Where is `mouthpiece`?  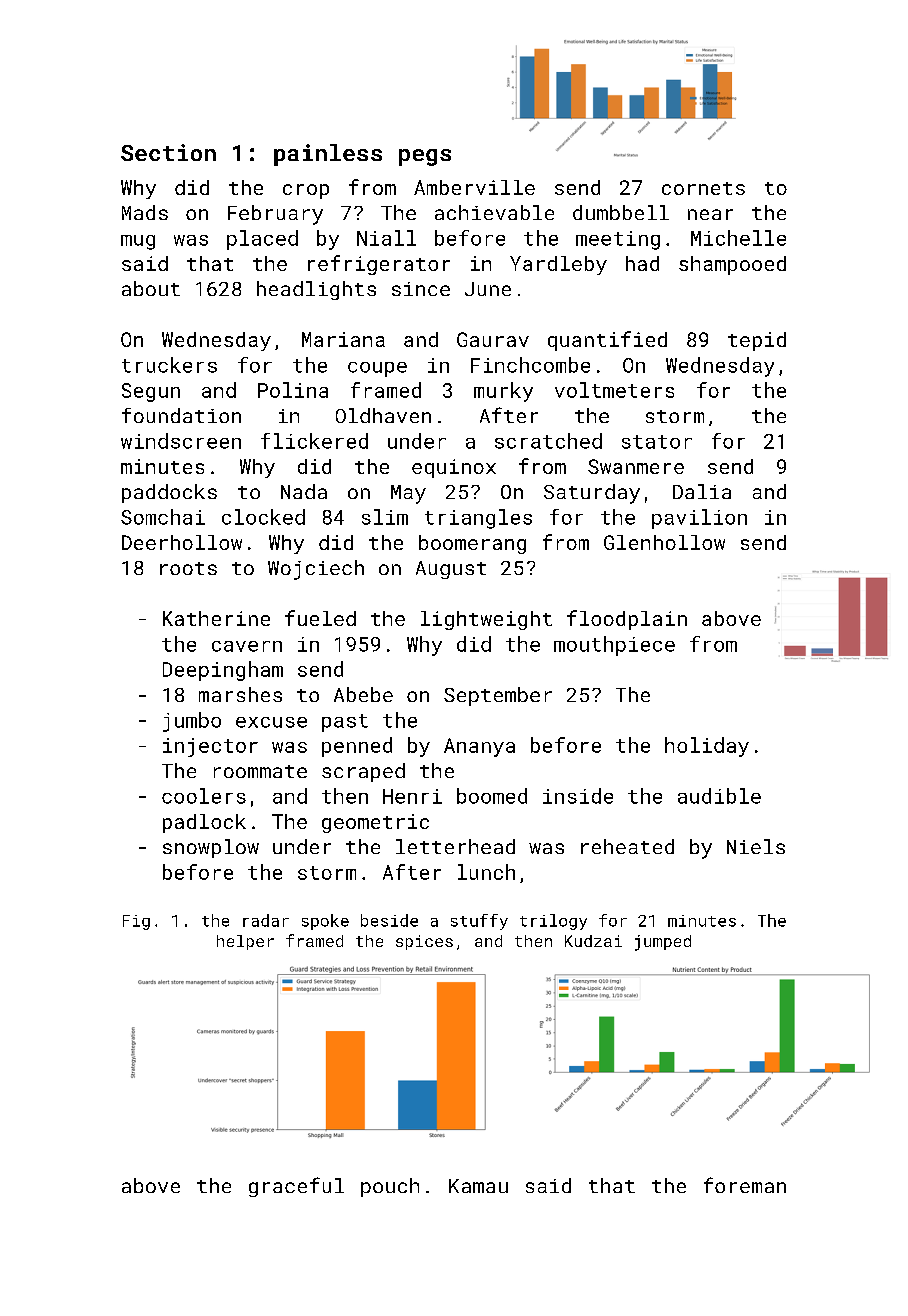 mouthpiece is located at coordinates (614, 646).
